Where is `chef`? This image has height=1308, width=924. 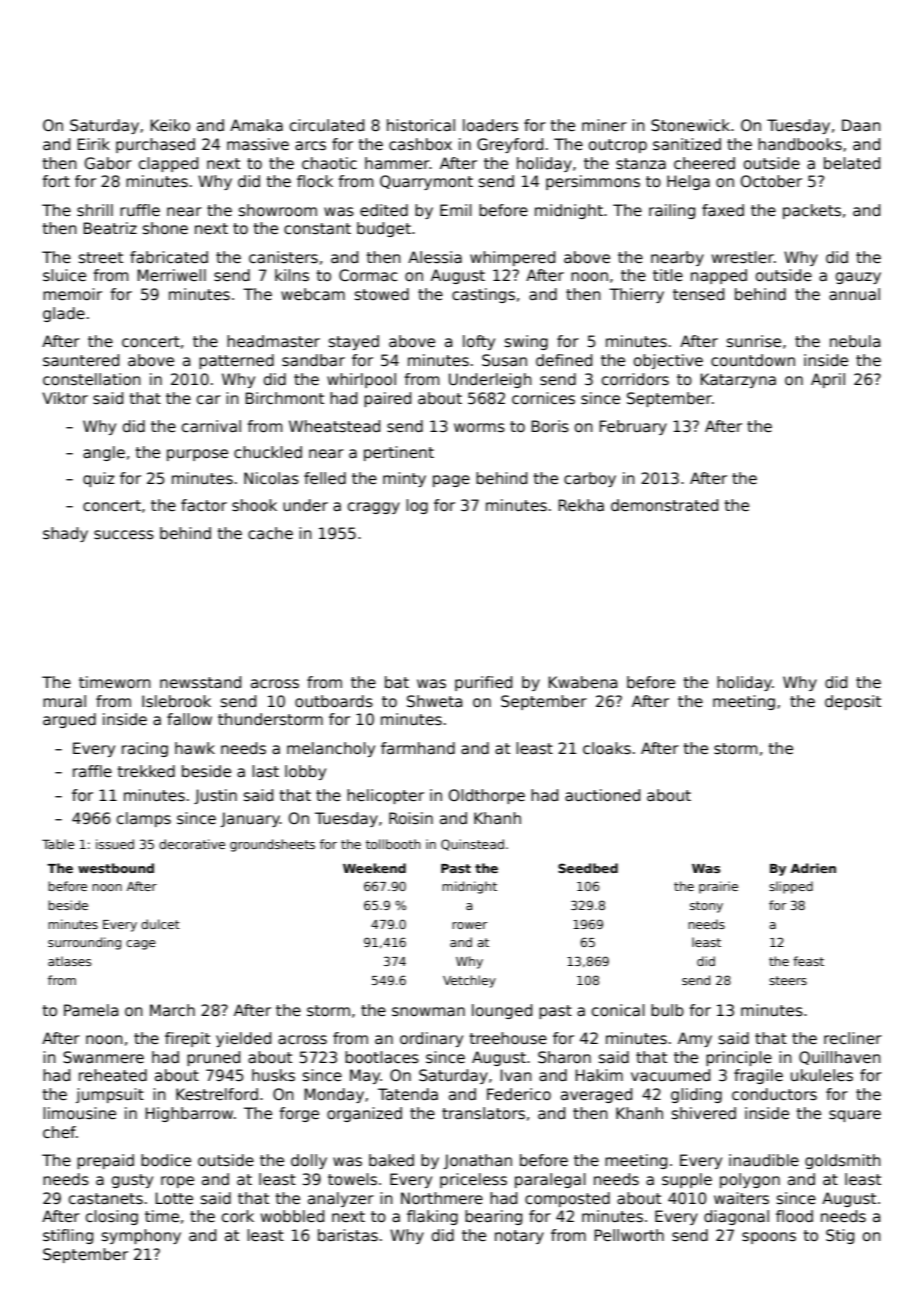
chef is located at coordinates (59, 1132).
